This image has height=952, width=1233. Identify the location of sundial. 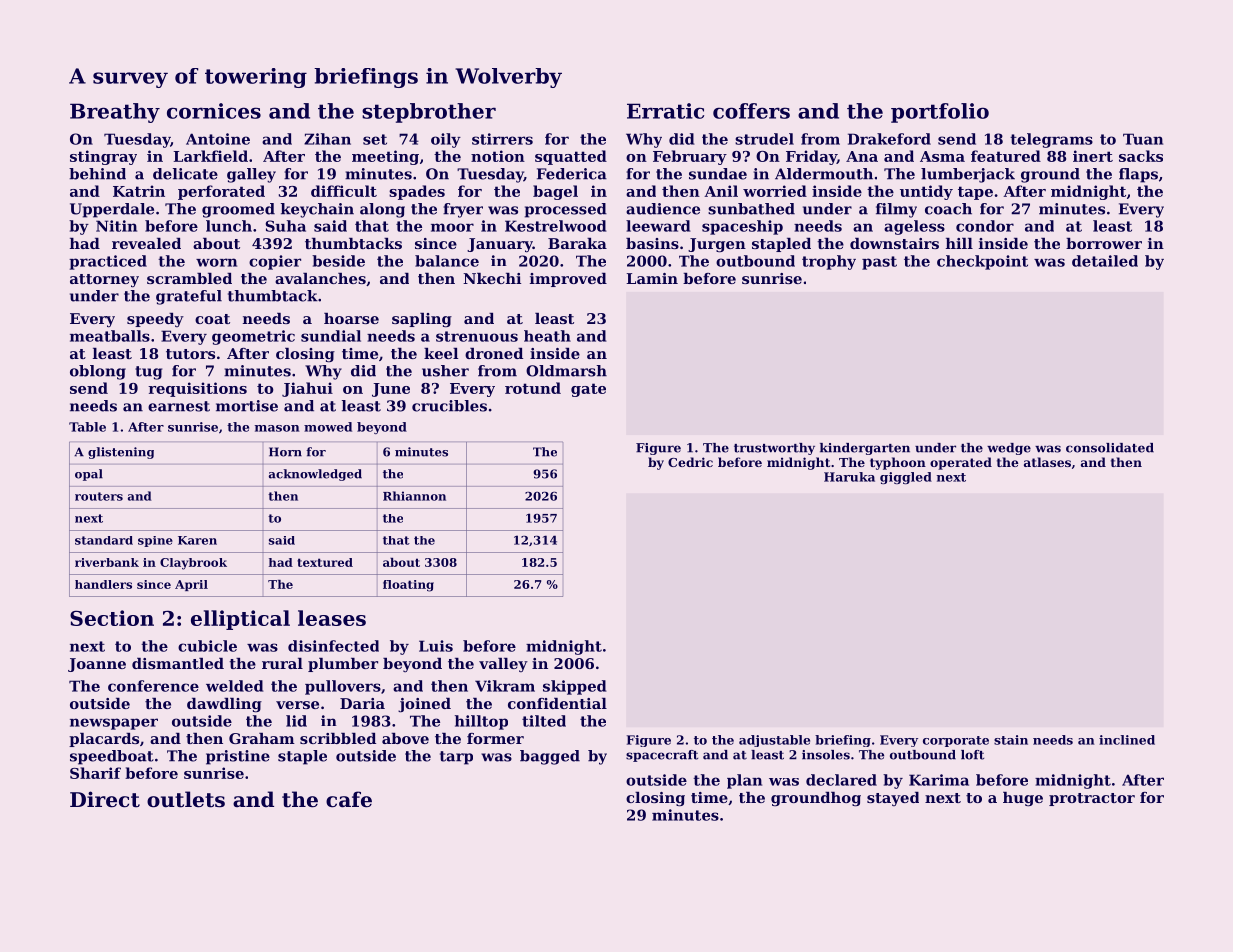
(331, 336).
